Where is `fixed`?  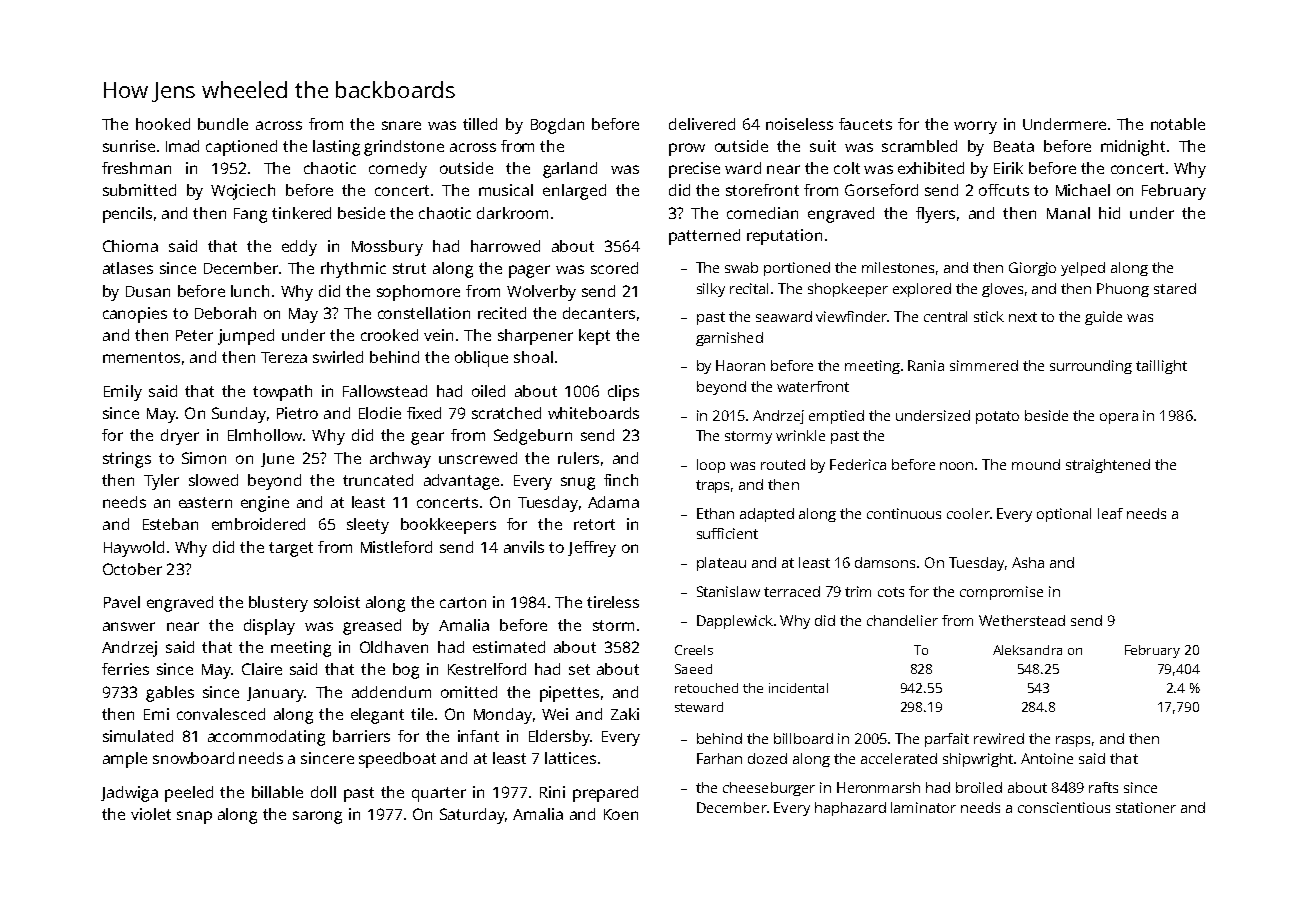 fixed is located at coordinates (424, 413).
